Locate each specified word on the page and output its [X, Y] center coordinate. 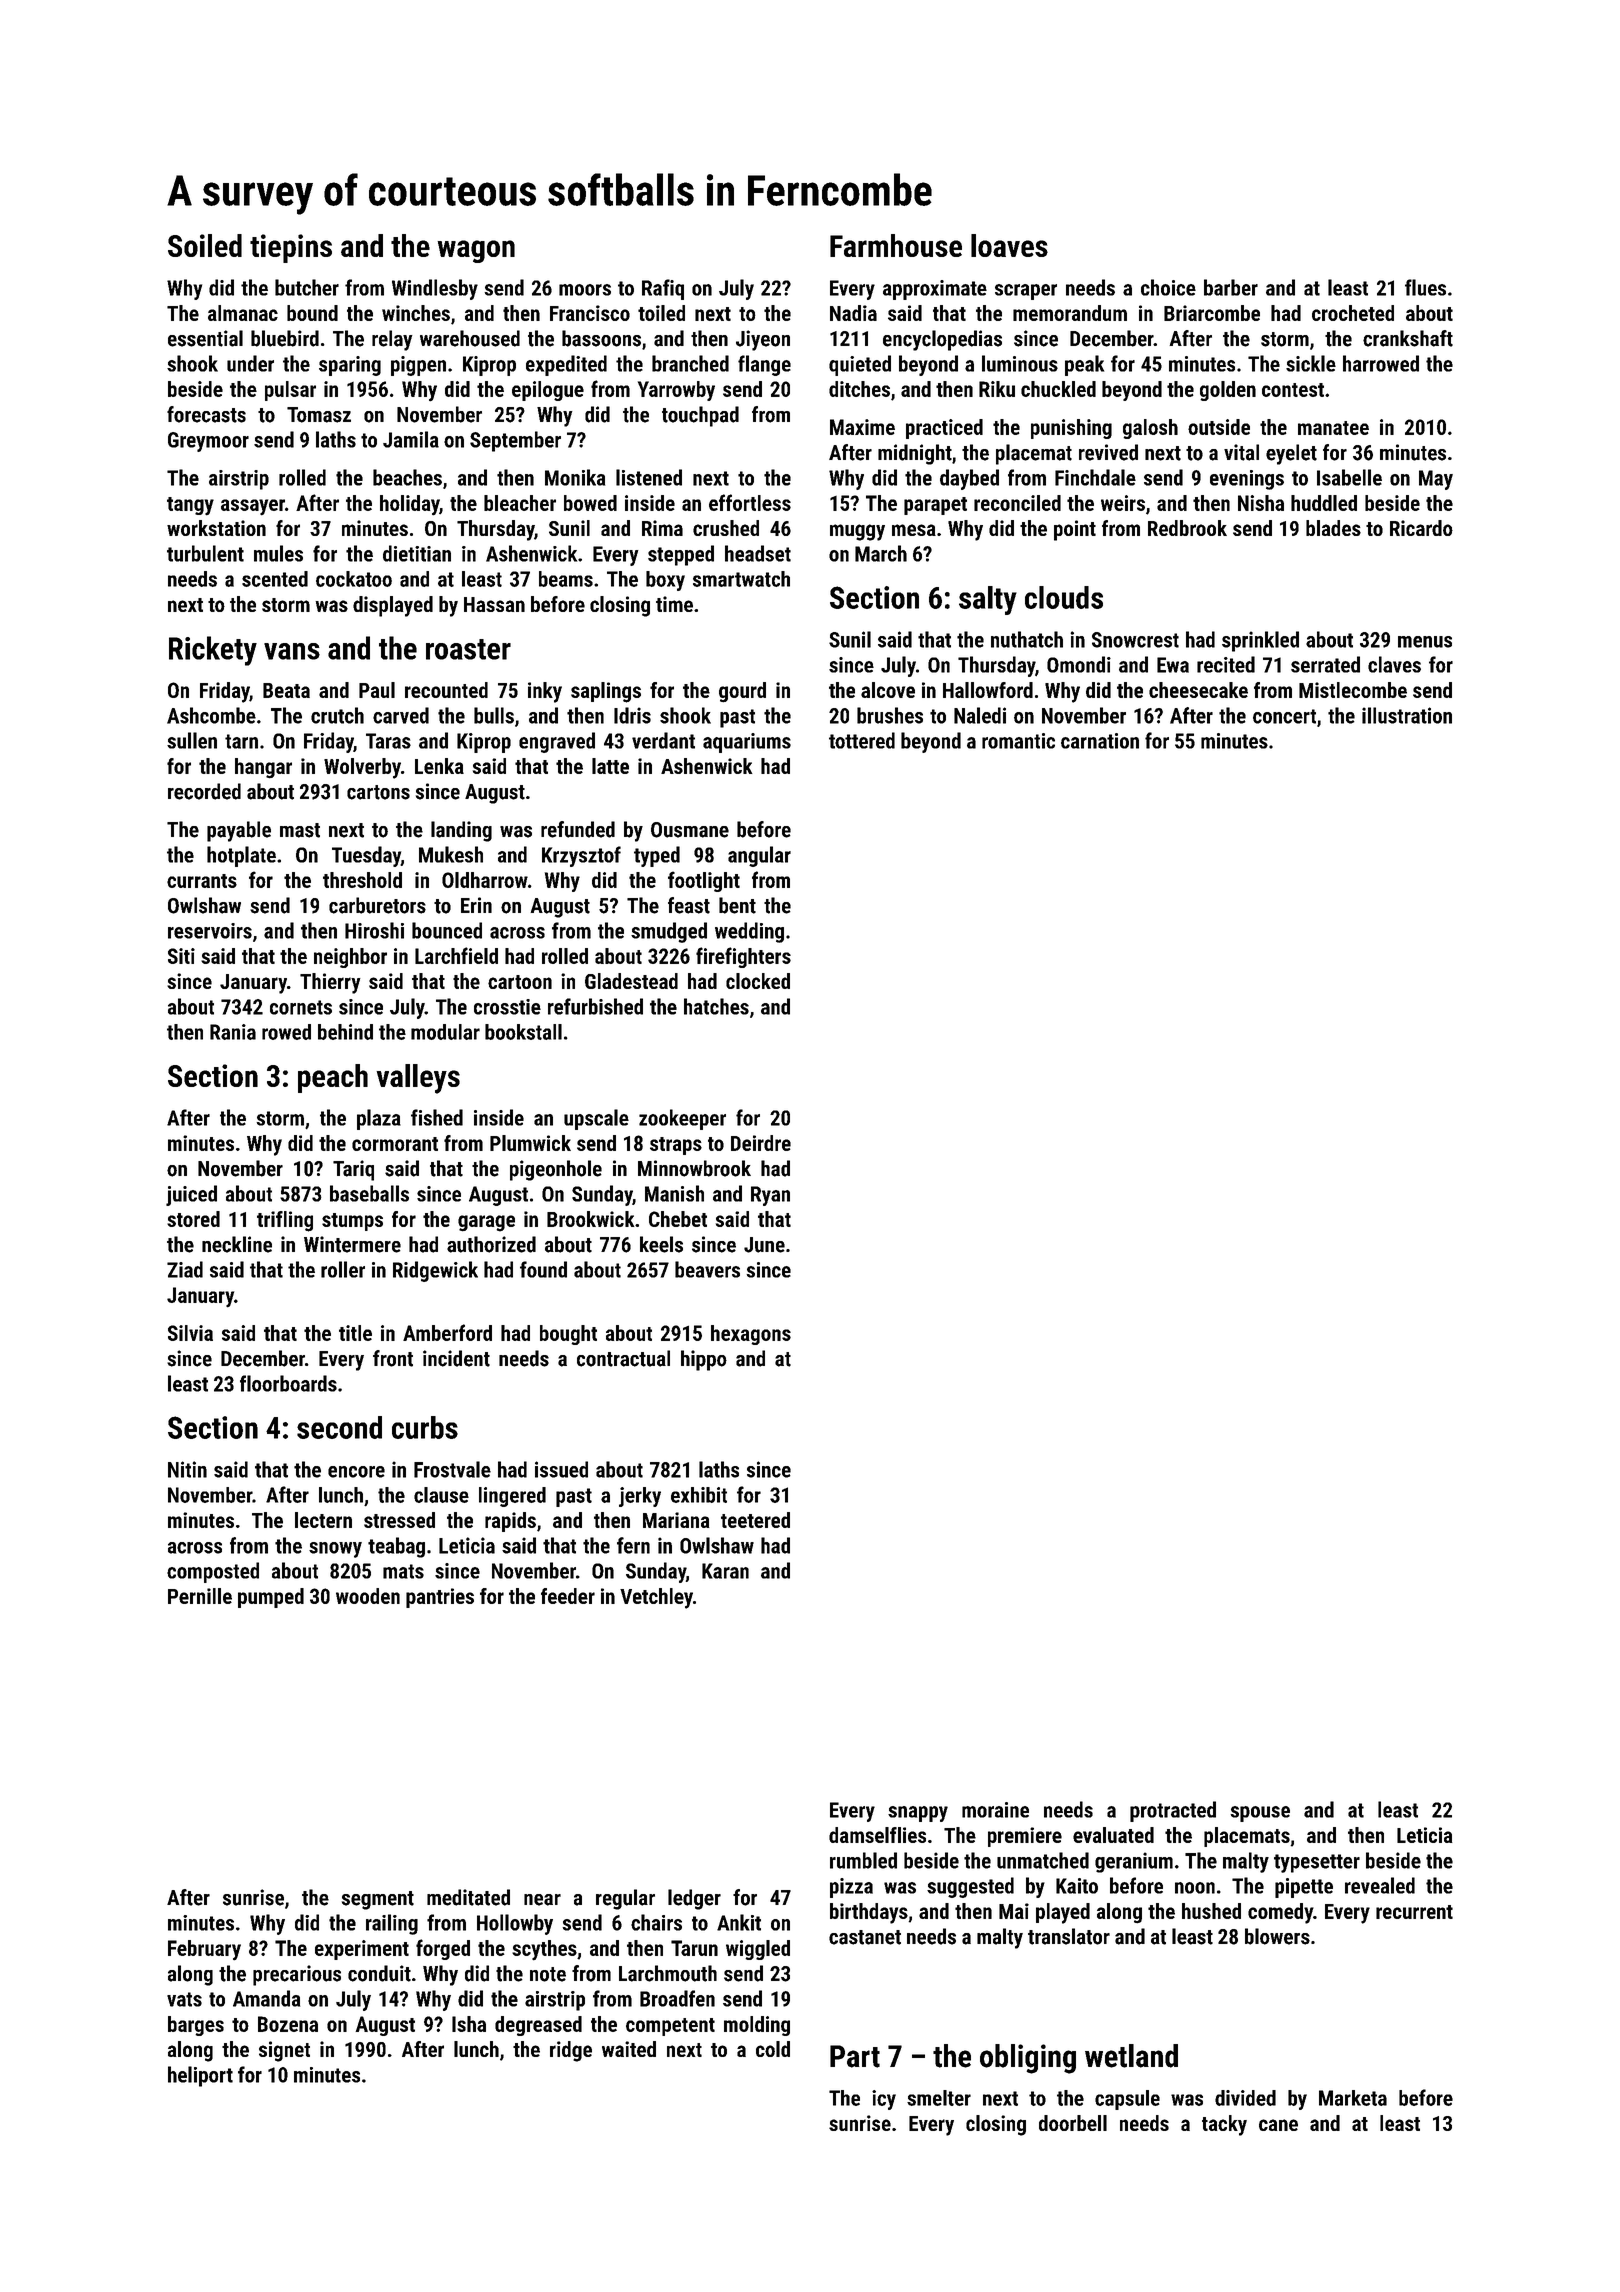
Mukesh [451, 854]
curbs [425, 1427]
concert [1284, 716]
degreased [538, 2026]
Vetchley [656, 1598]
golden [1228, 391]
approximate [935, 290]
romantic [1018, 741]
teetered [755, 1520]
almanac [243, 313]
